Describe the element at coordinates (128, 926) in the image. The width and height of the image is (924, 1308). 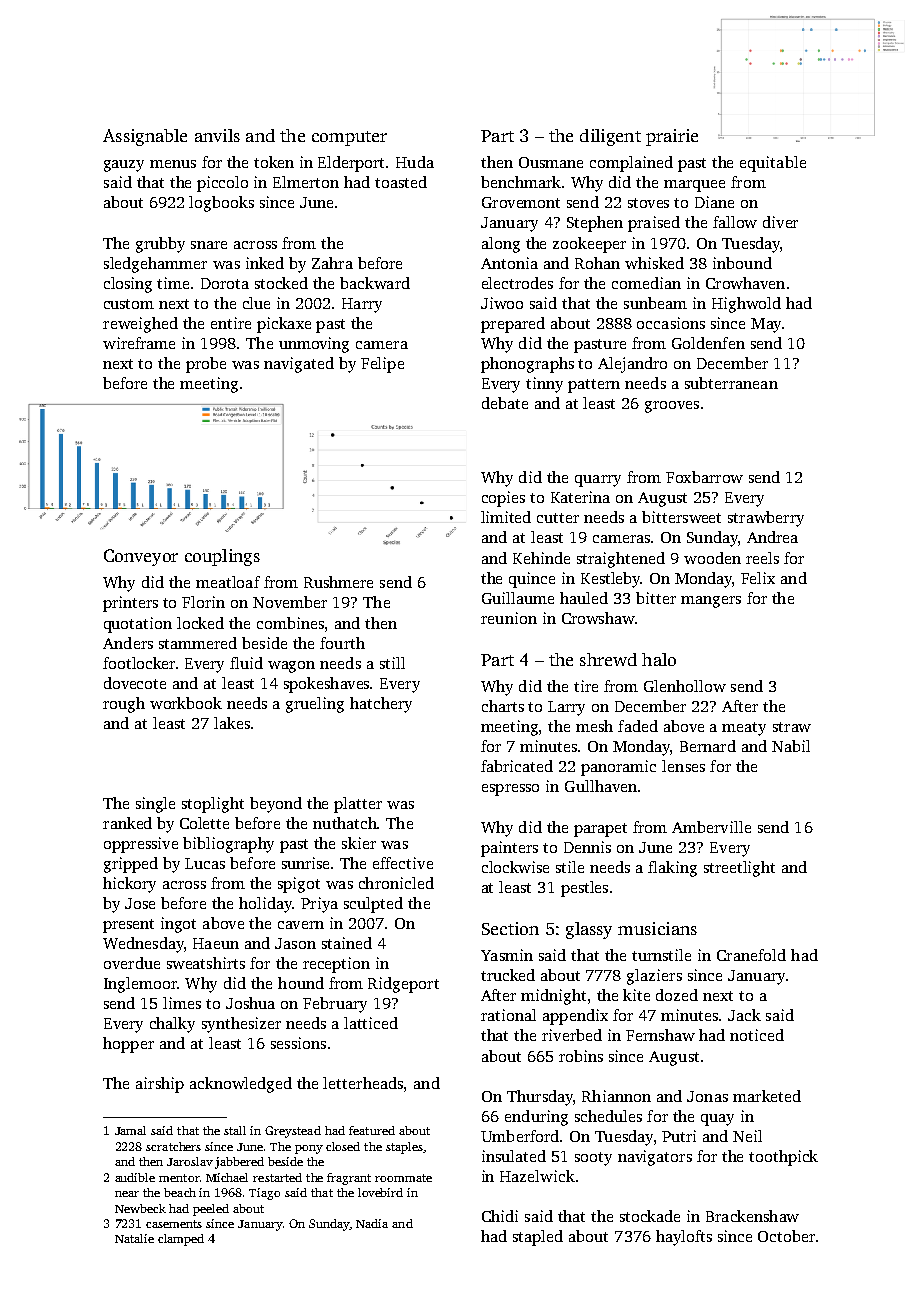
I see `present` at that location.
